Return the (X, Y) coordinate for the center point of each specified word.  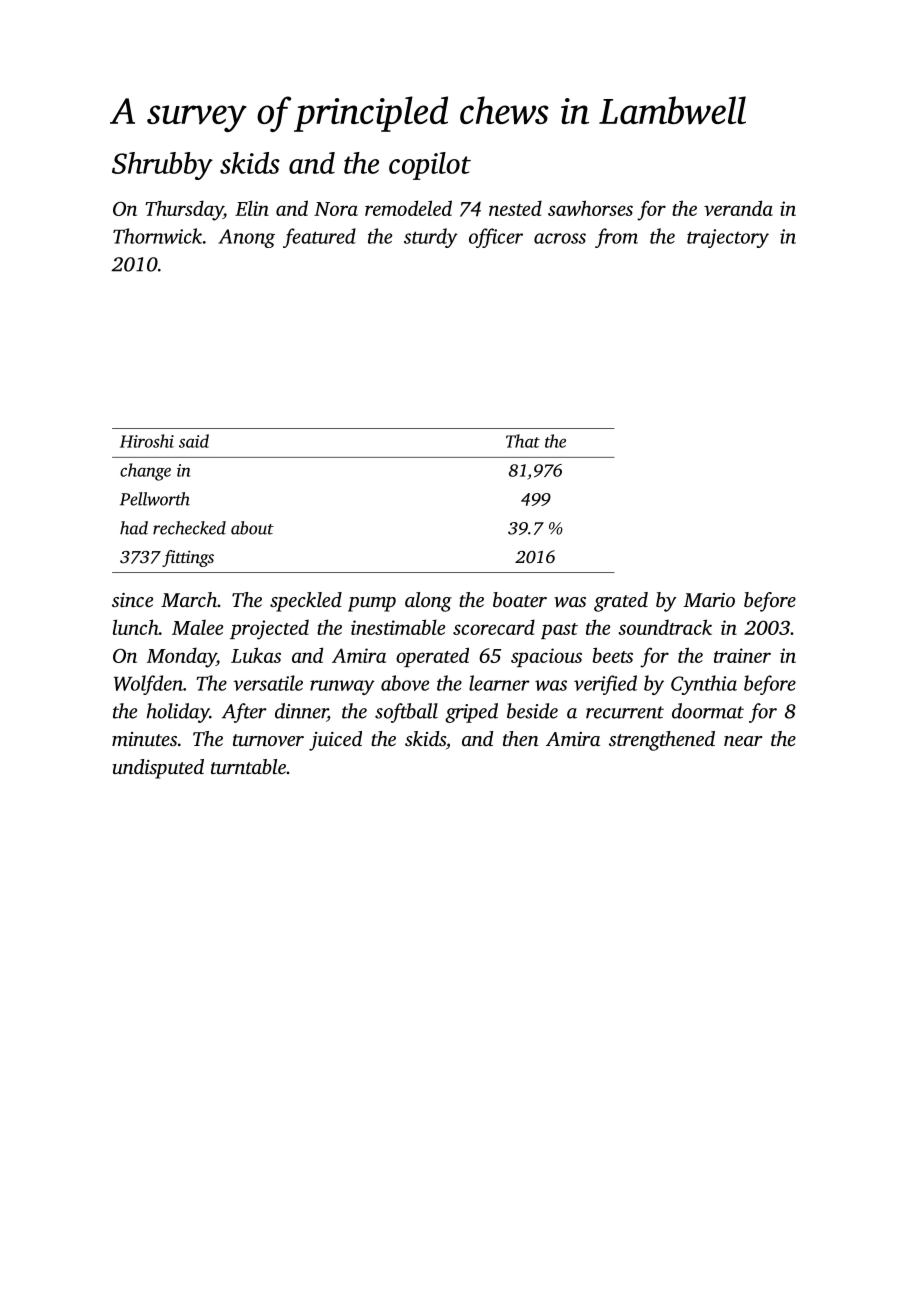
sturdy (431, 238)
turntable (248, 766)
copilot (430, 166)
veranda (738, 208)
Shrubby (162, 166)
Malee (197, 627)
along (428, 602)
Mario (709, 600)
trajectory (728, 238)
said (194, 441)
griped (471, 713)
